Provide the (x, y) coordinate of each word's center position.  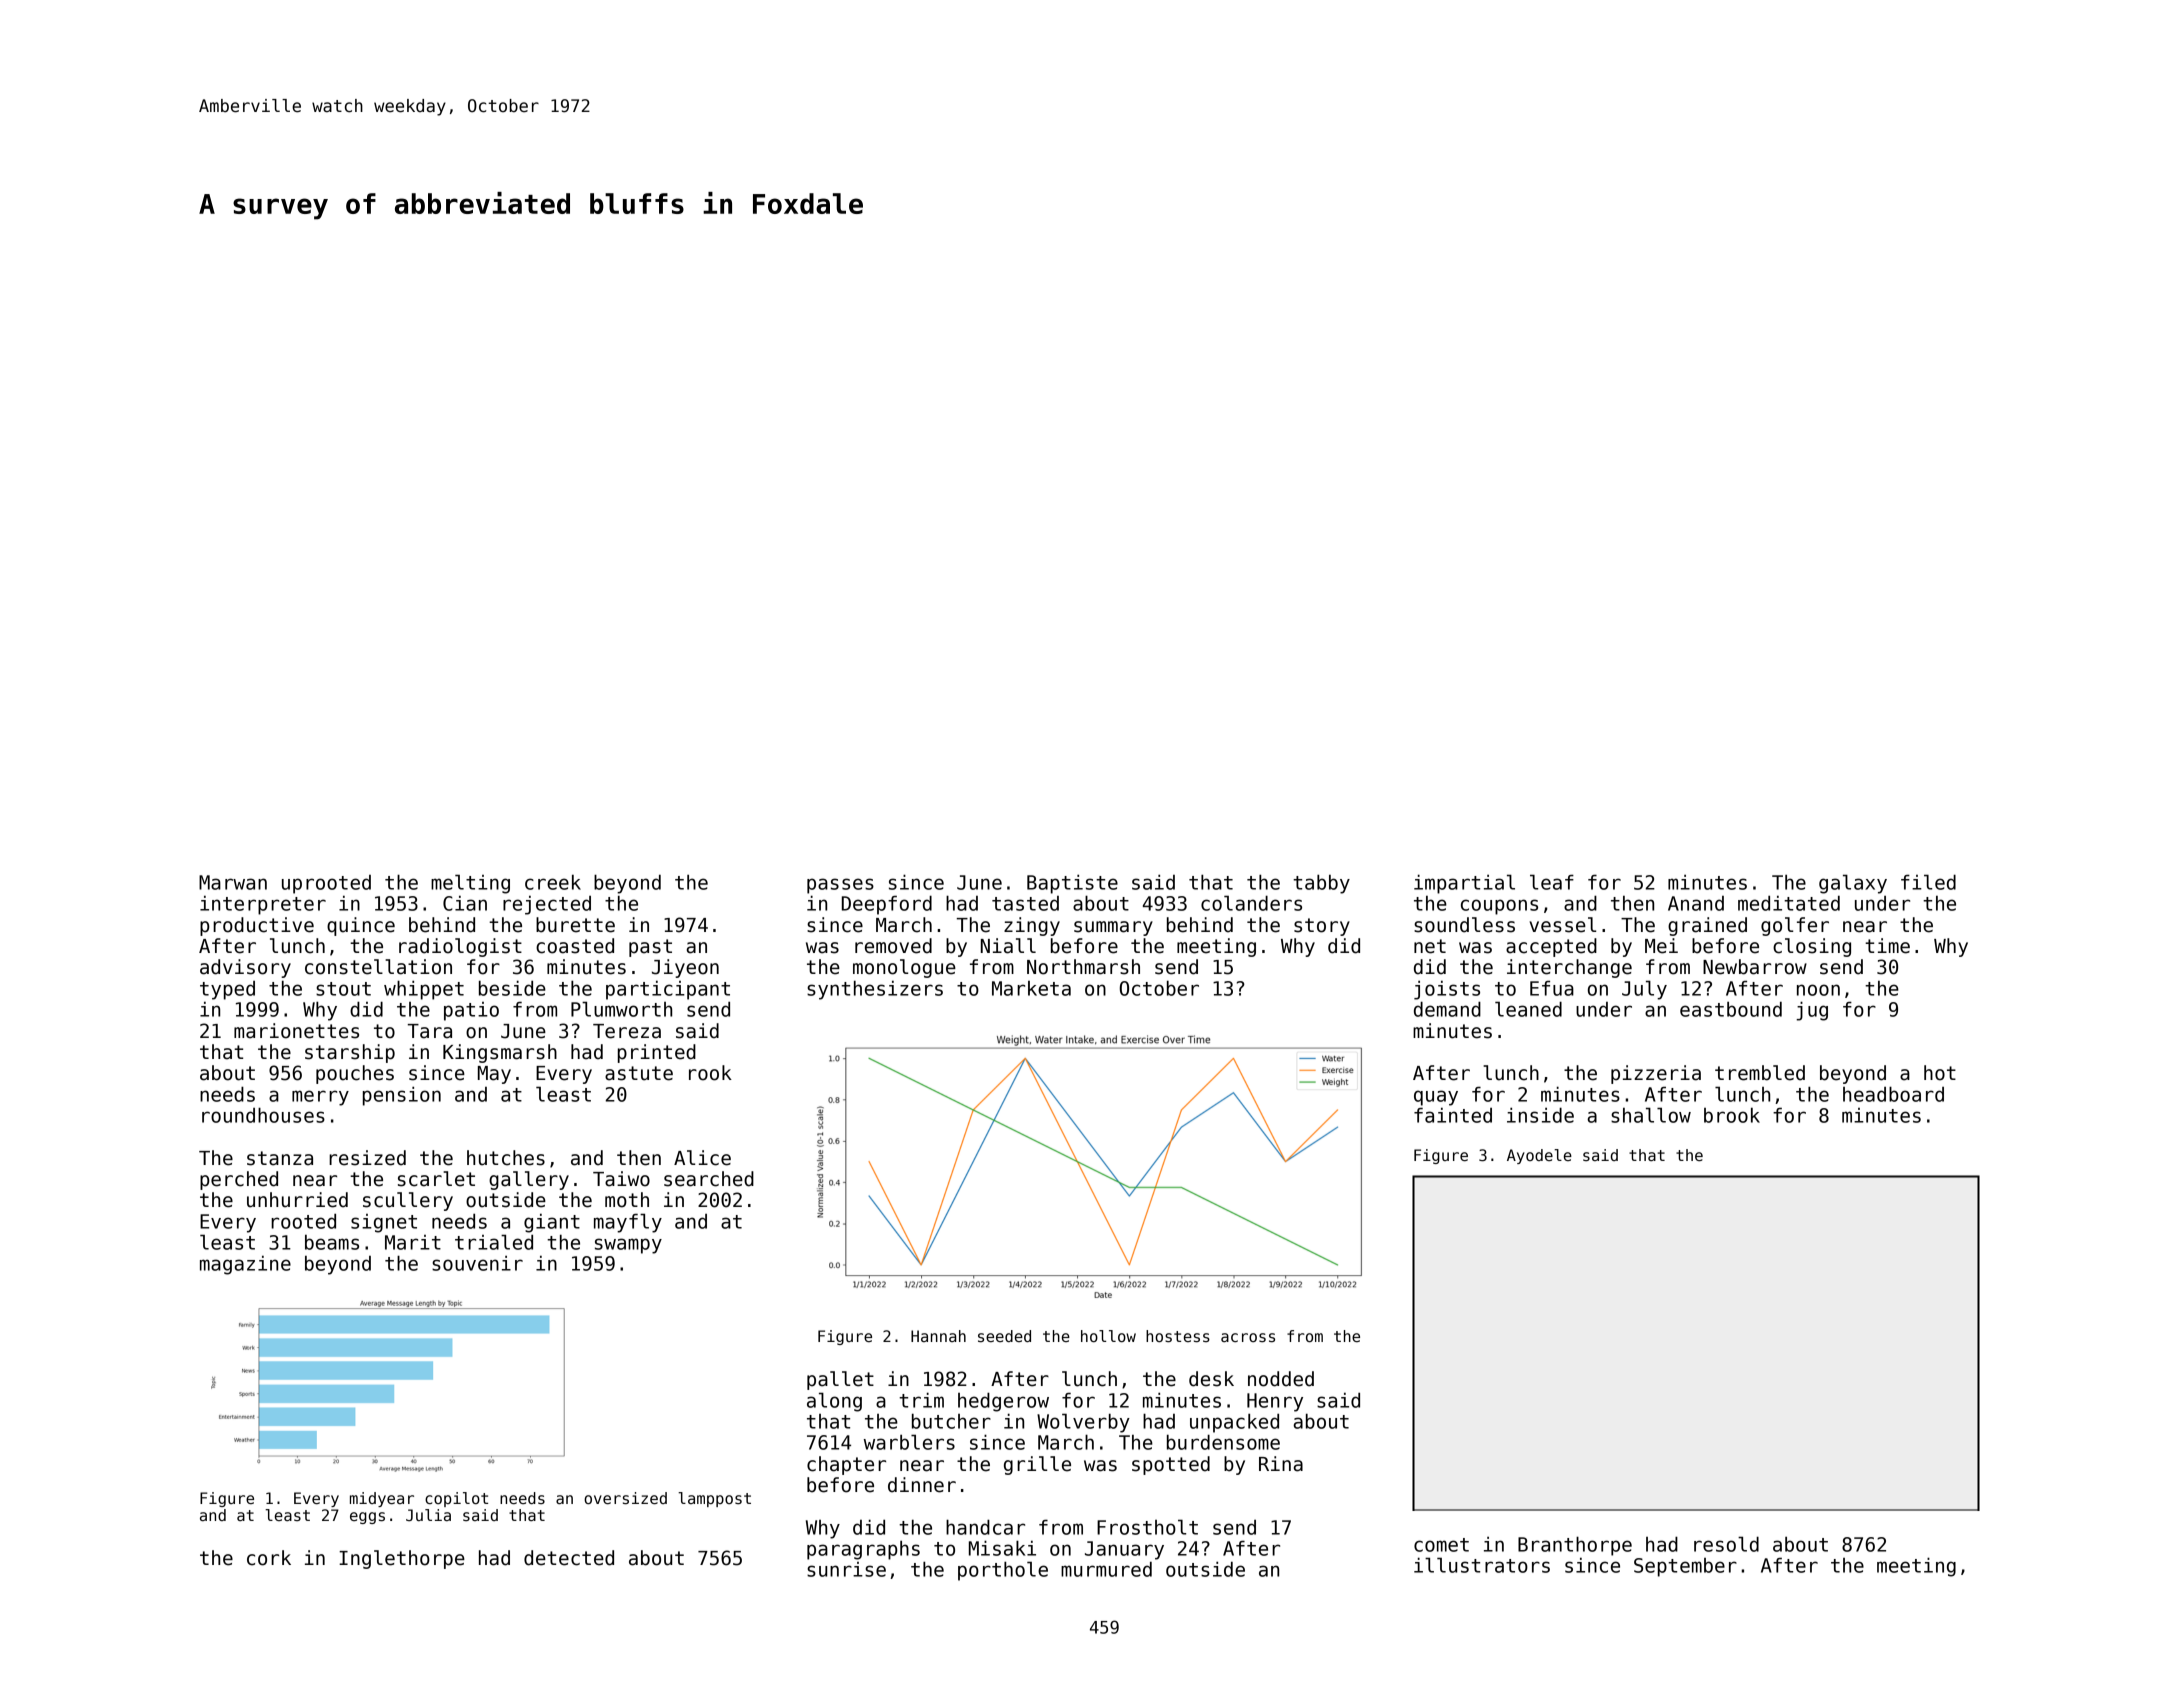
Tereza (627, 1031)
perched (239, 1180)
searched (709, 1179)
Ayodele (1539, 1156)
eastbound (1731, 1009)
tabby (1321, 884)
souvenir (477, 1263)
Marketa (1031, 988)
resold (1726, 1544)
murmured (1106, 1569)
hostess (1178, 1336)
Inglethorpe (402, 1559)
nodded (1281, 1379)
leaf (1552, 882)
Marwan (233, 882)
